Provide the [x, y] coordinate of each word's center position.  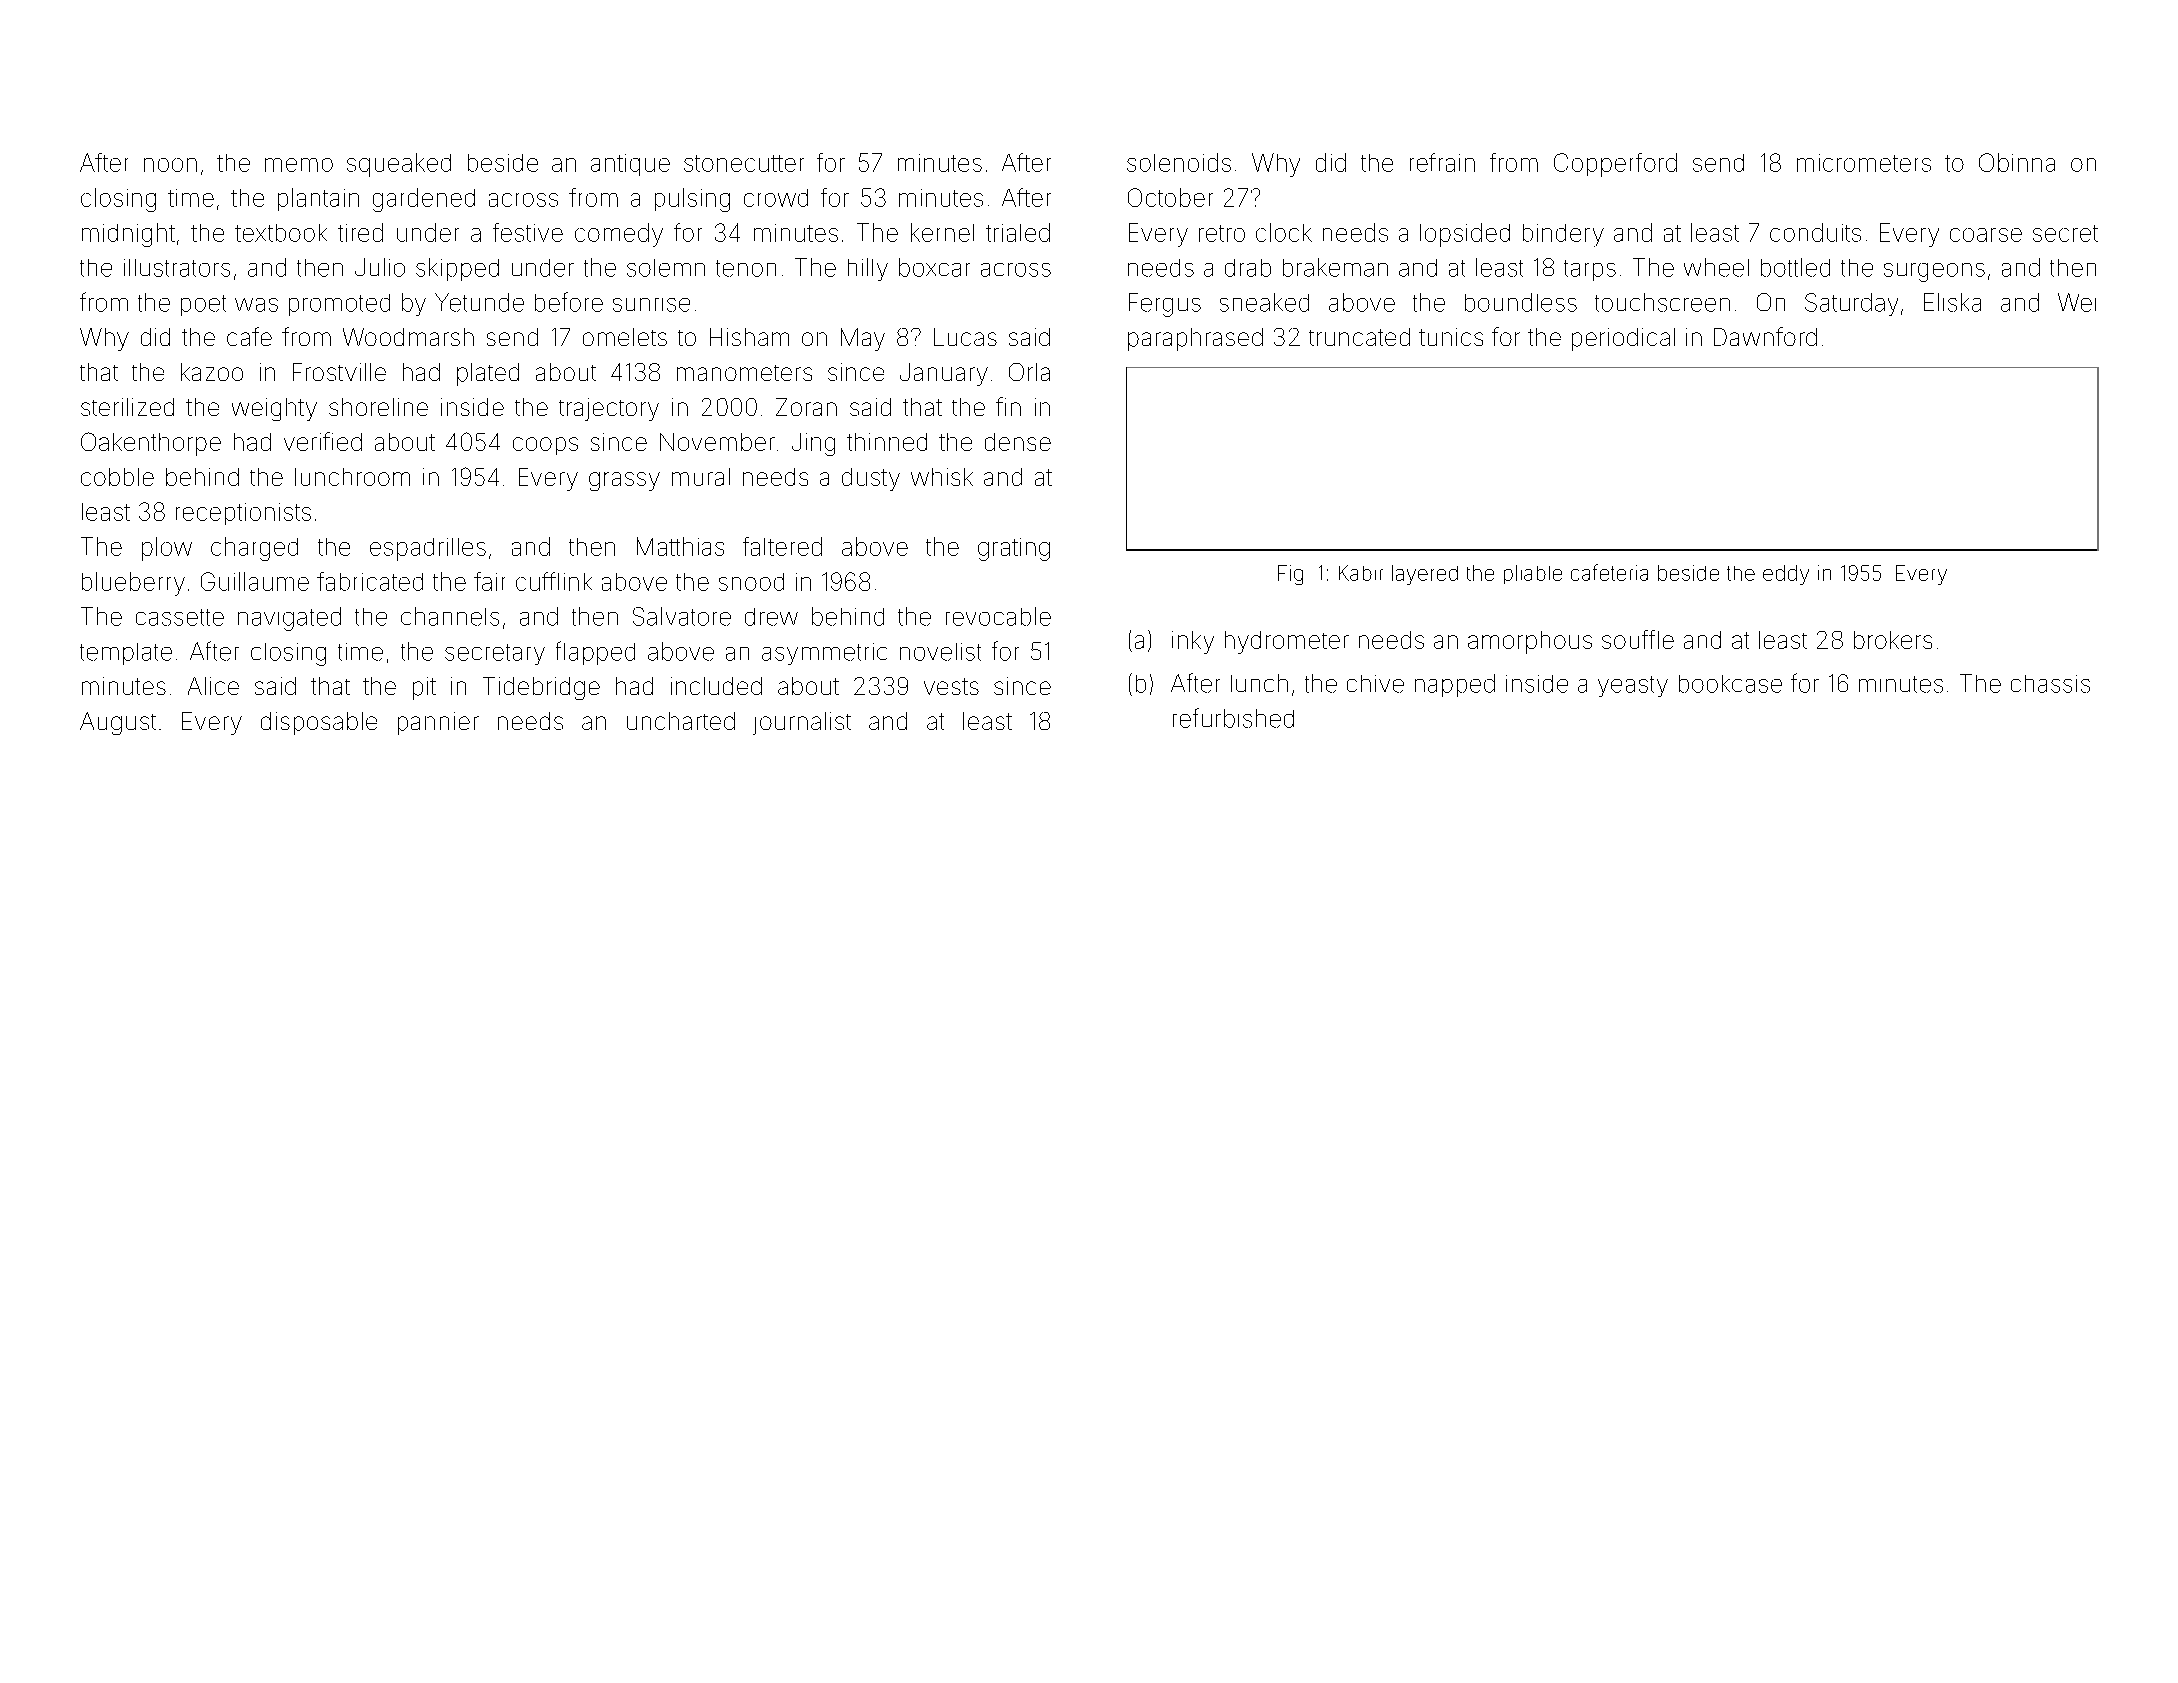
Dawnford [1765, 336]
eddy [1786, 575]
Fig [1290, 575]
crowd [776, 198]
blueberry [133, 584]
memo [299, 165]
